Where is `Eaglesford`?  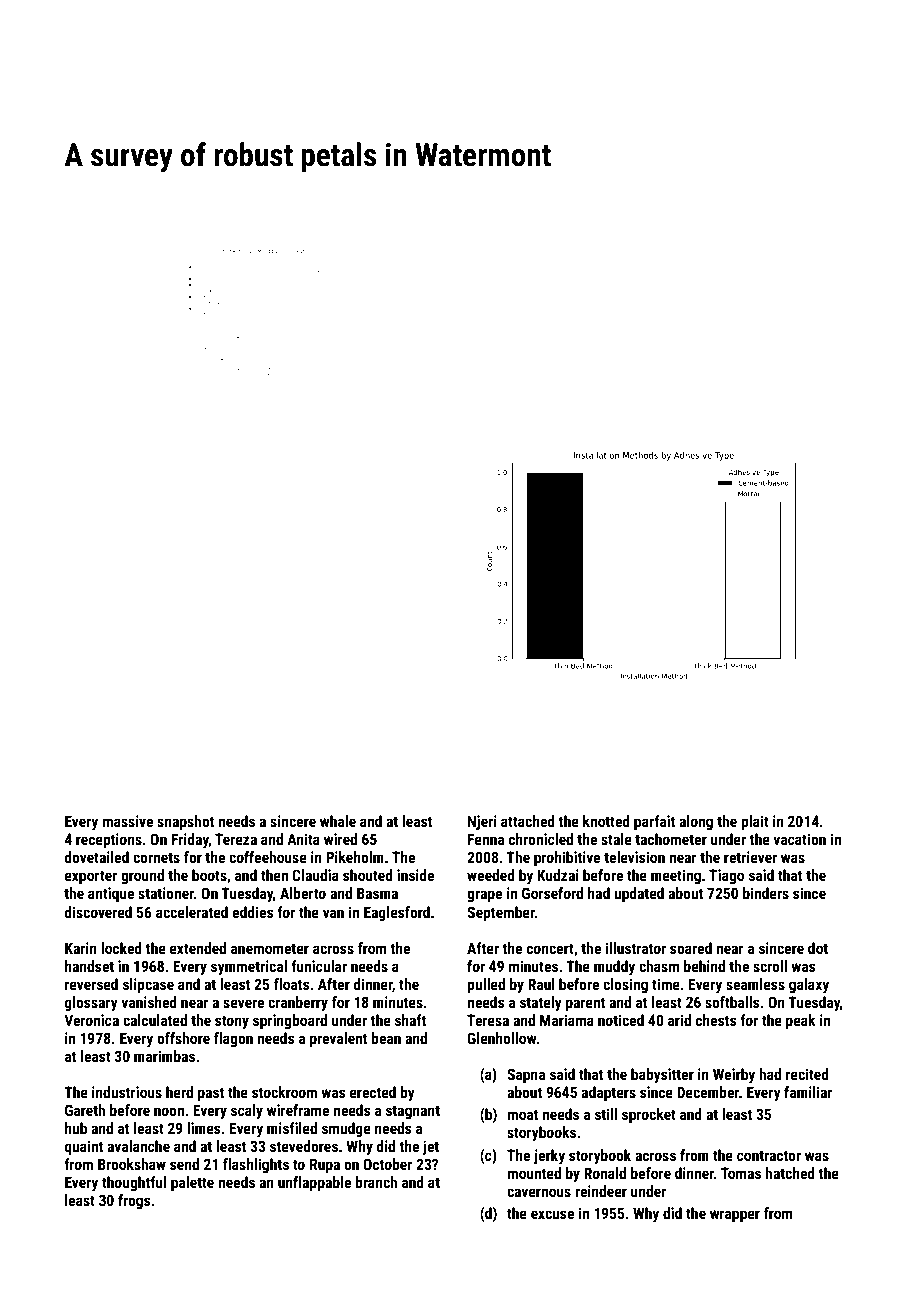 Eaglesford is located at coordinates (397, 913).
